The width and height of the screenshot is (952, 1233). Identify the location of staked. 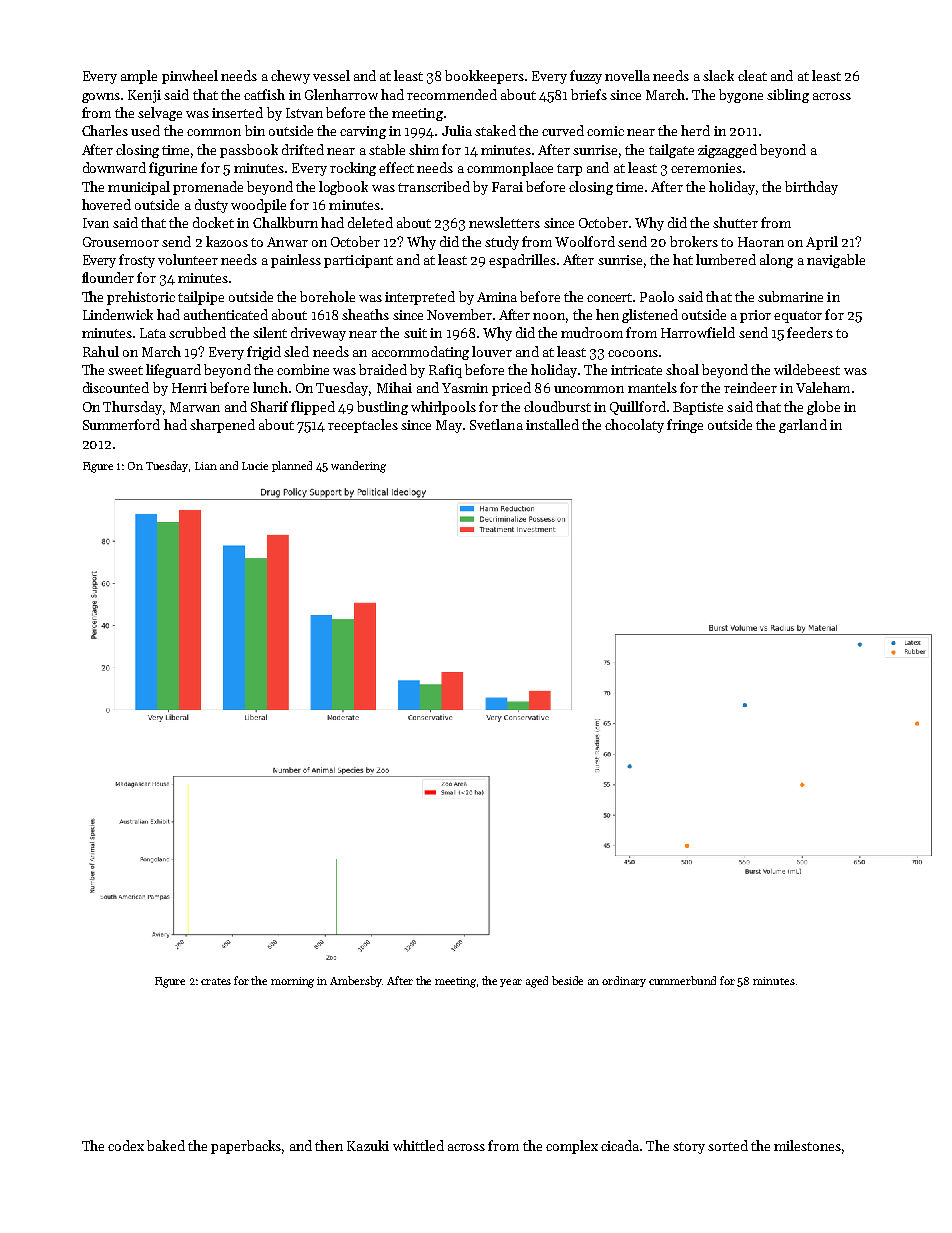
(495, 130).
